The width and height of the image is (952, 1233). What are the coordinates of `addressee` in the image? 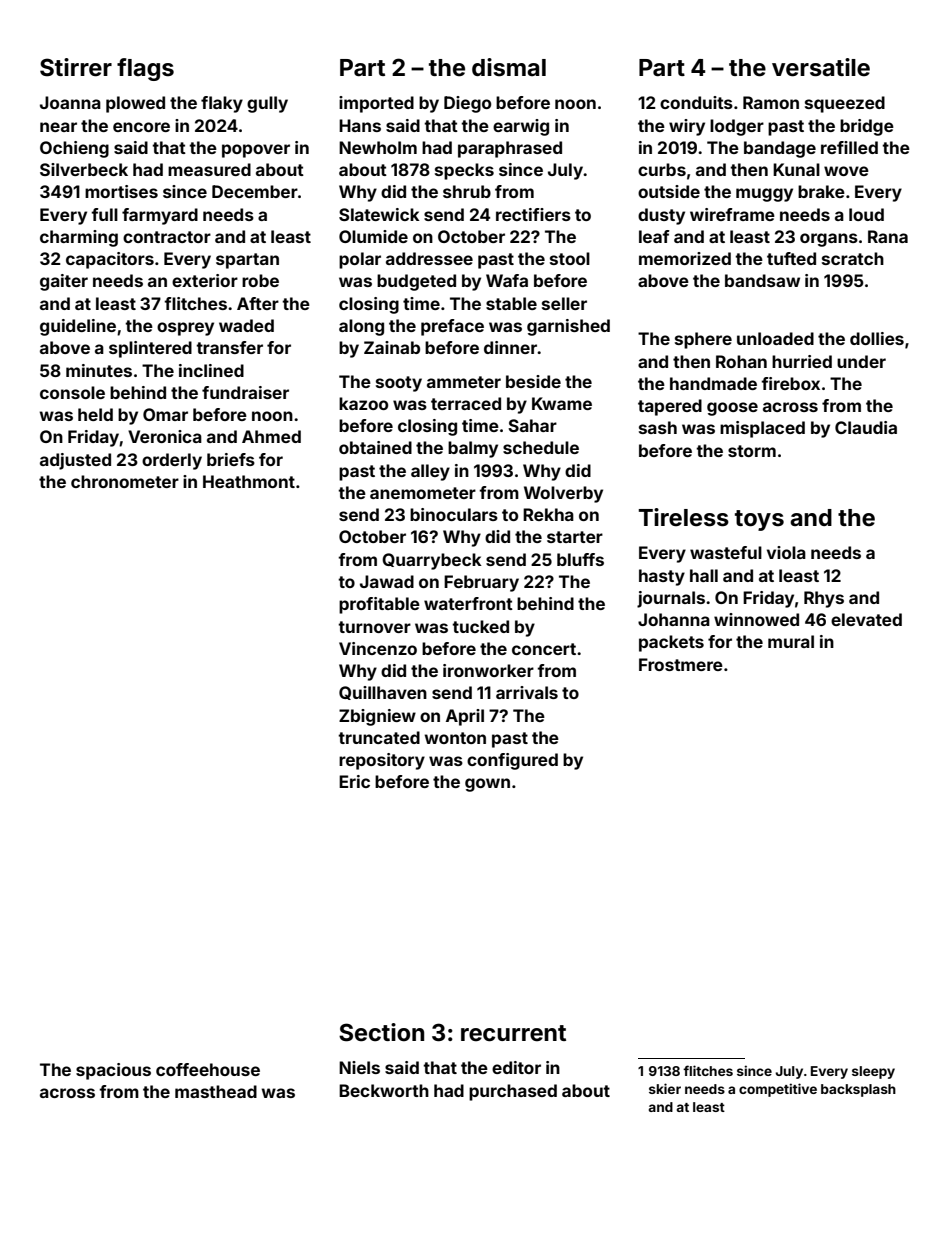 It's located at (429, 258).
